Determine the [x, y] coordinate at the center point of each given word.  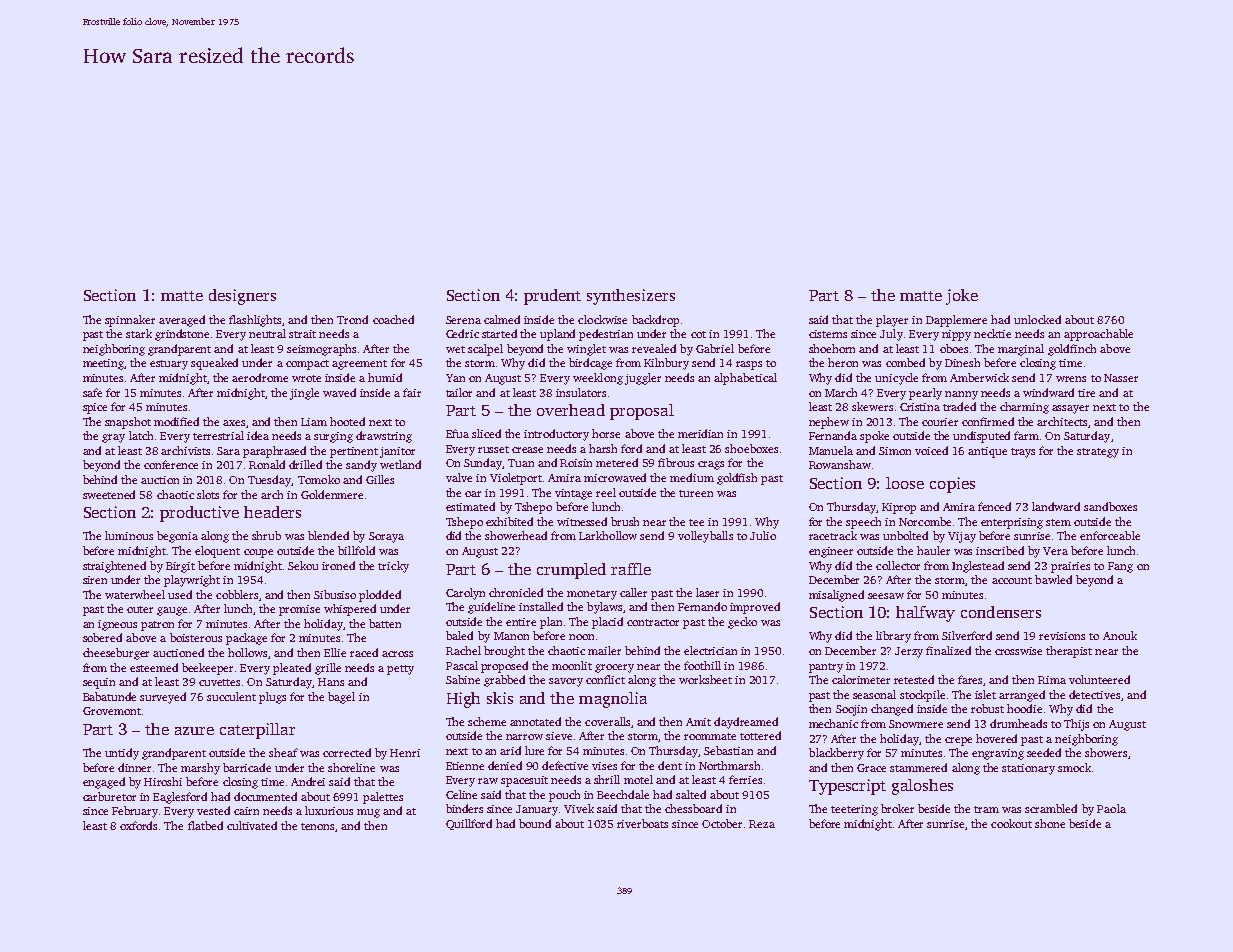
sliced [486, 433]
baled [459, 635]
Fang [1120, 567]
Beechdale [623, 794]
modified [176, 421]
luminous [129, 535]
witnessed [582, 521]
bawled [1053, 579]
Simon [895, 451]
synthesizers [631, 297]
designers [242, 297]
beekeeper [207, 669]
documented [265, 796]
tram [986, 809]
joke [962, 297]
